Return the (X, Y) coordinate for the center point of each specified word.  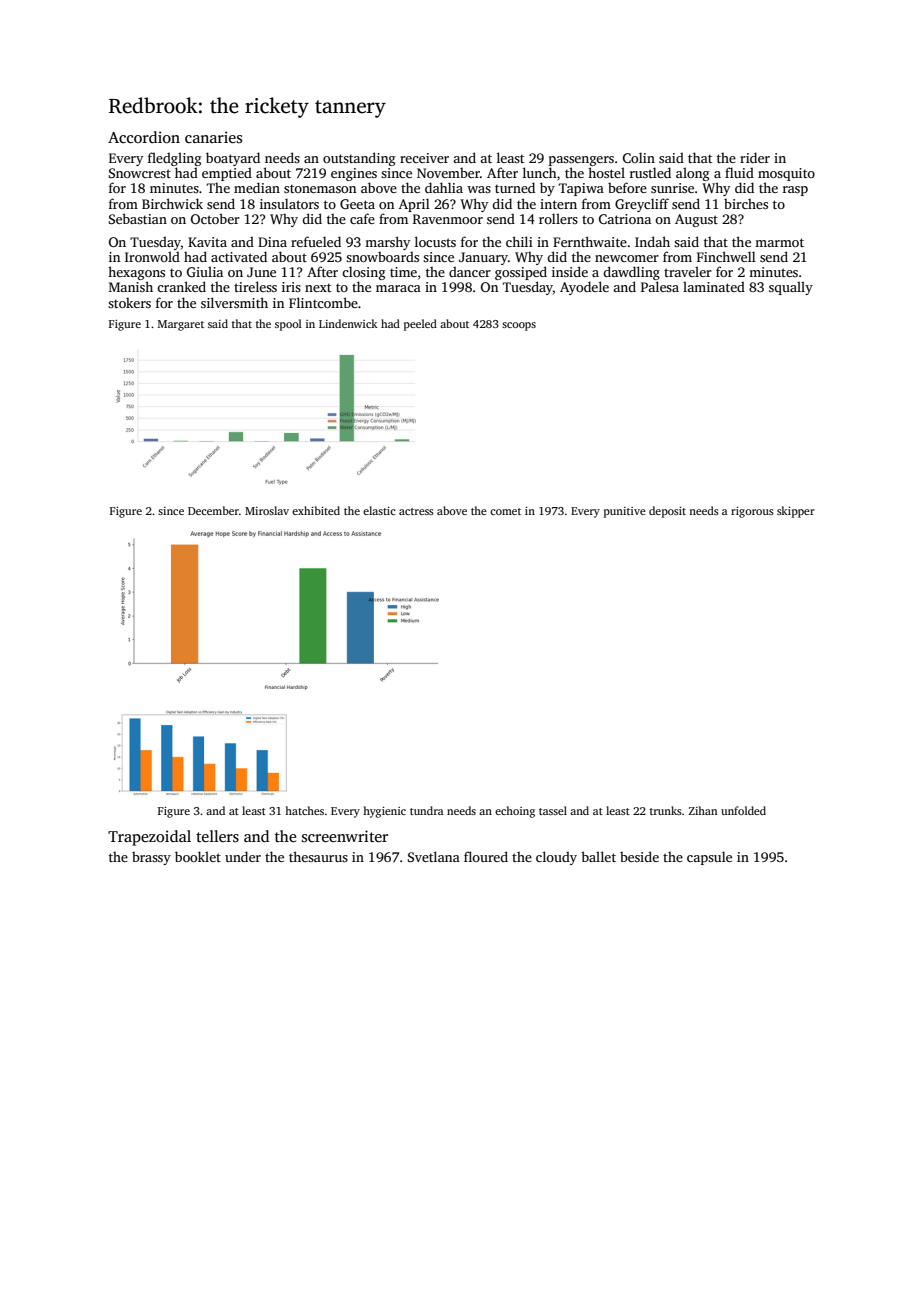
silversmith (234, 302)
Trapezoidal (149, 838)
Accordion (144, 137)
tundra (426, 810)
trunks (666, 810)
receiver (424, 158)
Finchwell (726, 256)
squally (791, 288)
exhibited (316, 510)
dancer (470, 271)
